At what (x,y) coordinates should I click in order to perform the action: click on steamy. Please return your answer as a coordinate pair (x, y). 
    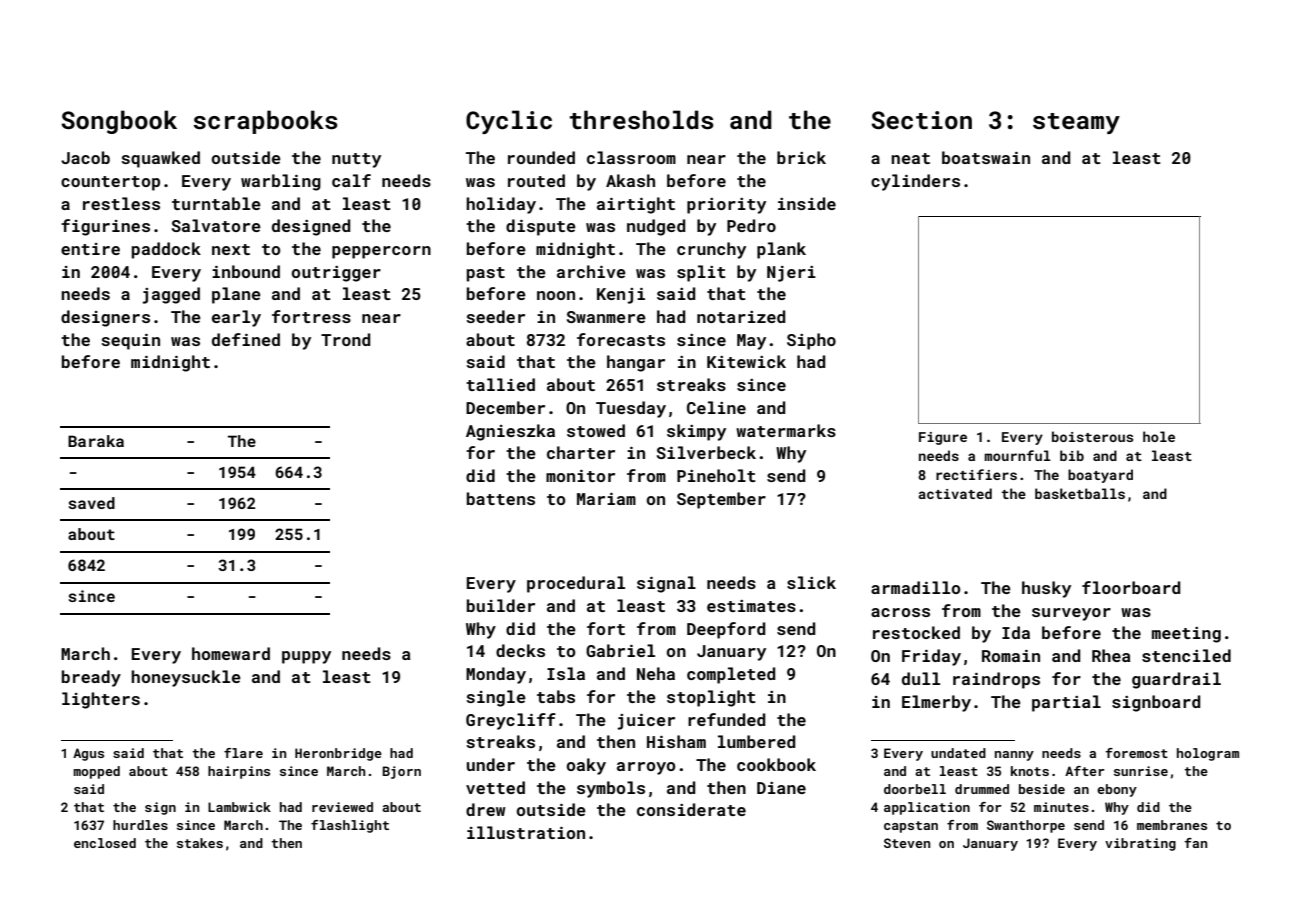
    Looking at the image, I should click on (1076, 123).
